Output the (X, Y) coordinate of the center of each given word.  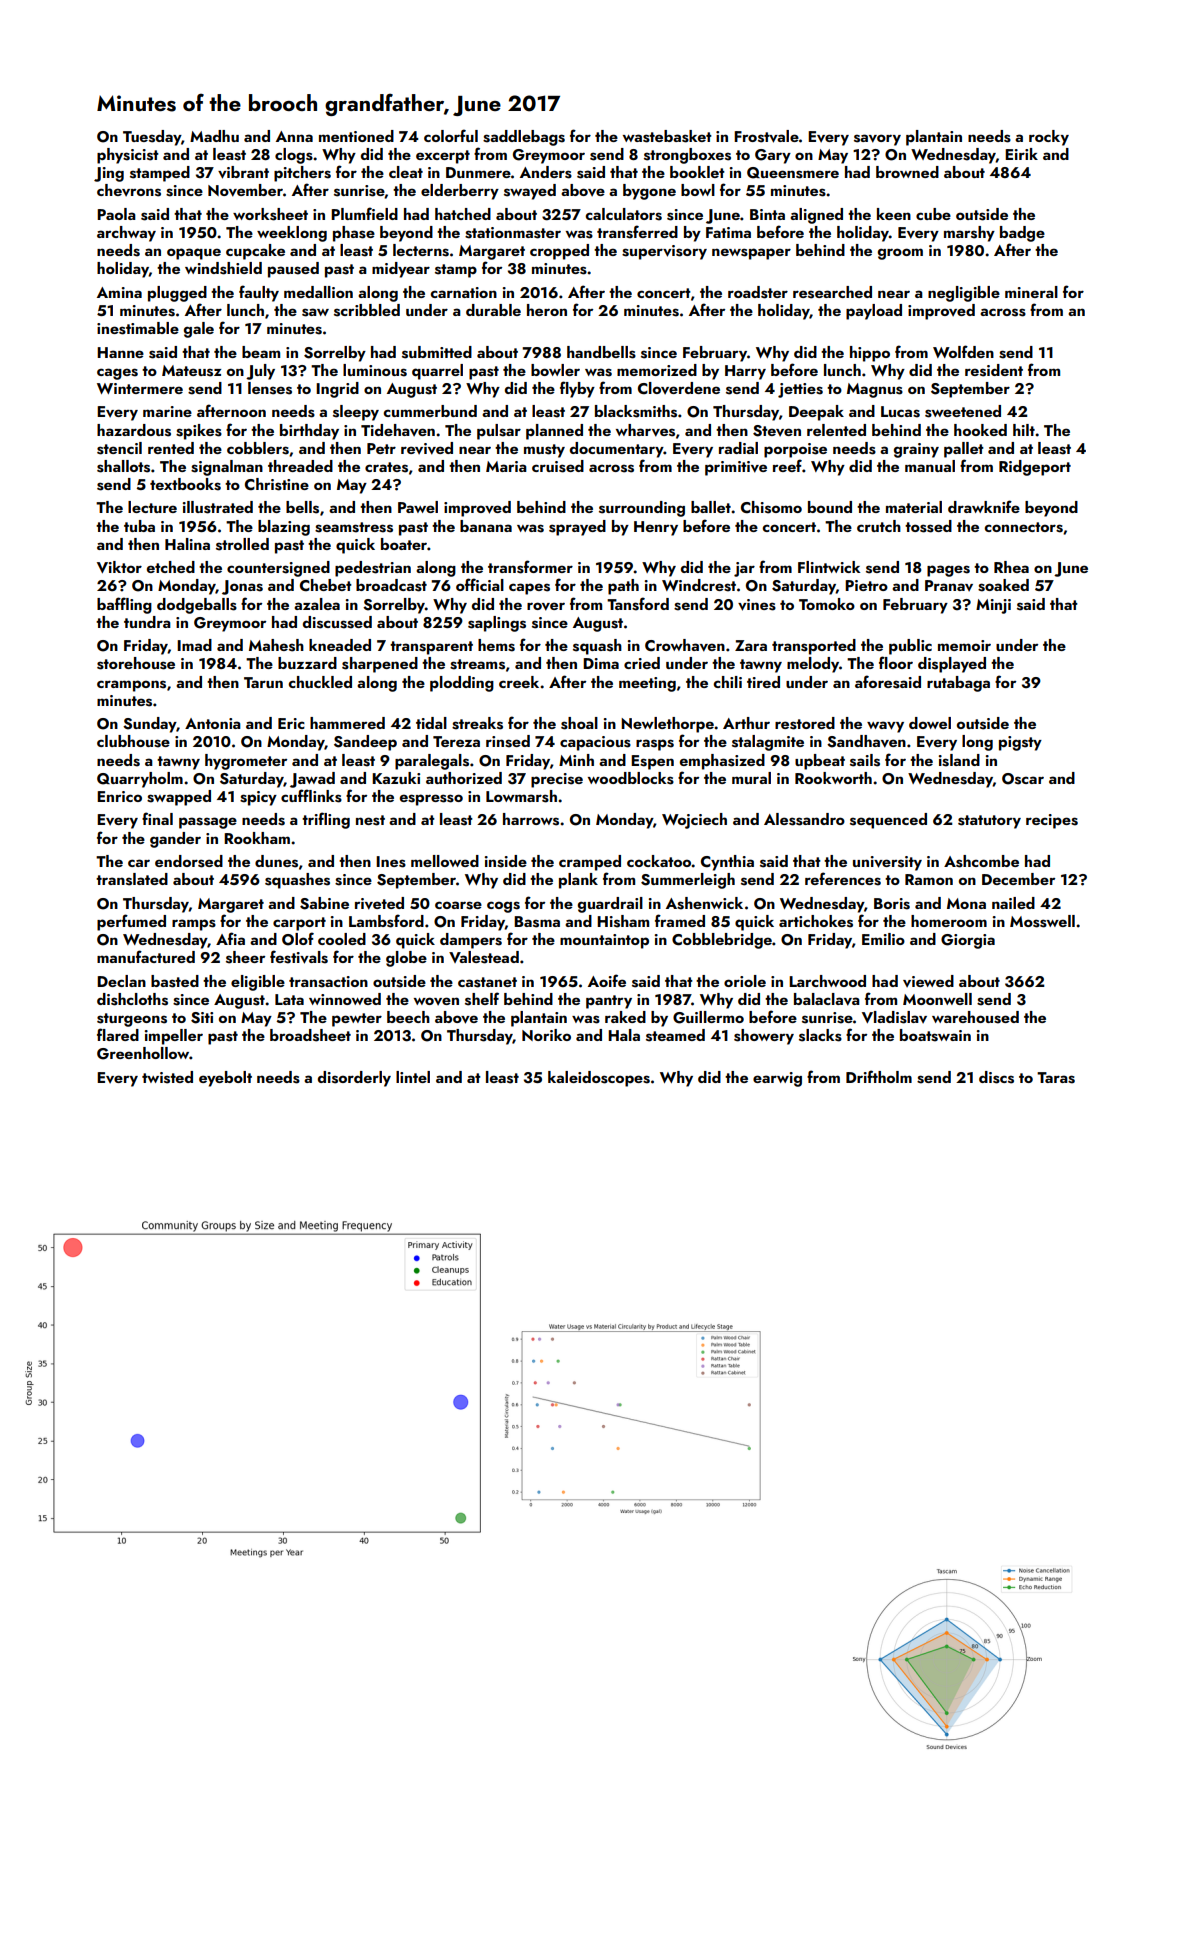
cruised (558, 466)
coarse (458, 905)
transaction (328, 982)
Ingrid (337, 390)
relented (836, 430)
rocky (1049, 138)
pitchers (302, 174)
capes (529, 589)
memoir (964, 645)
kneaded (340, 645)
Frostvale (766, 136)
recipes (1052, 821)
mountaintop (604, 941)
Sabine (324, 903)
